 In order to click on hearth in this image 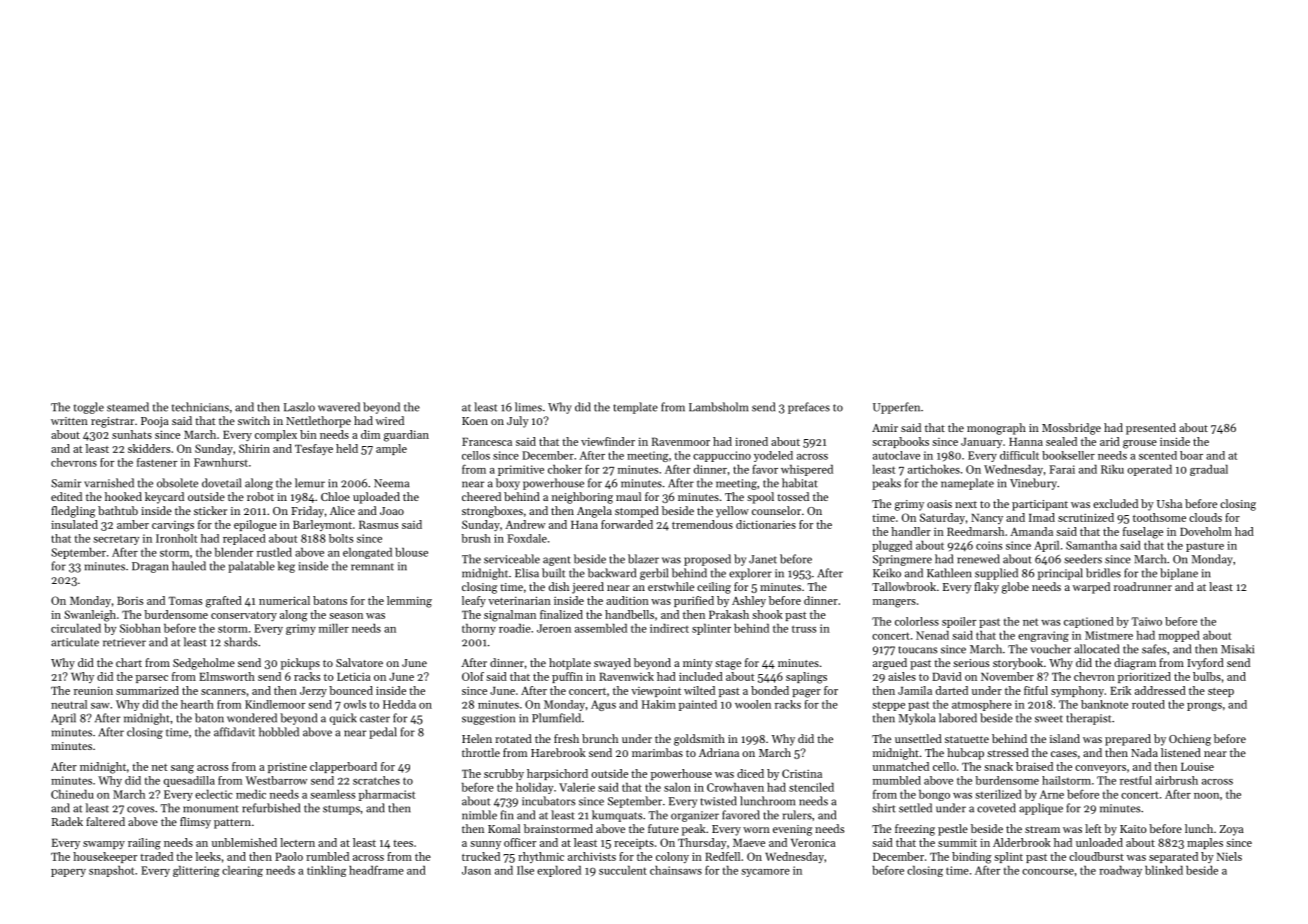, I will do `click(197, 704)`.
